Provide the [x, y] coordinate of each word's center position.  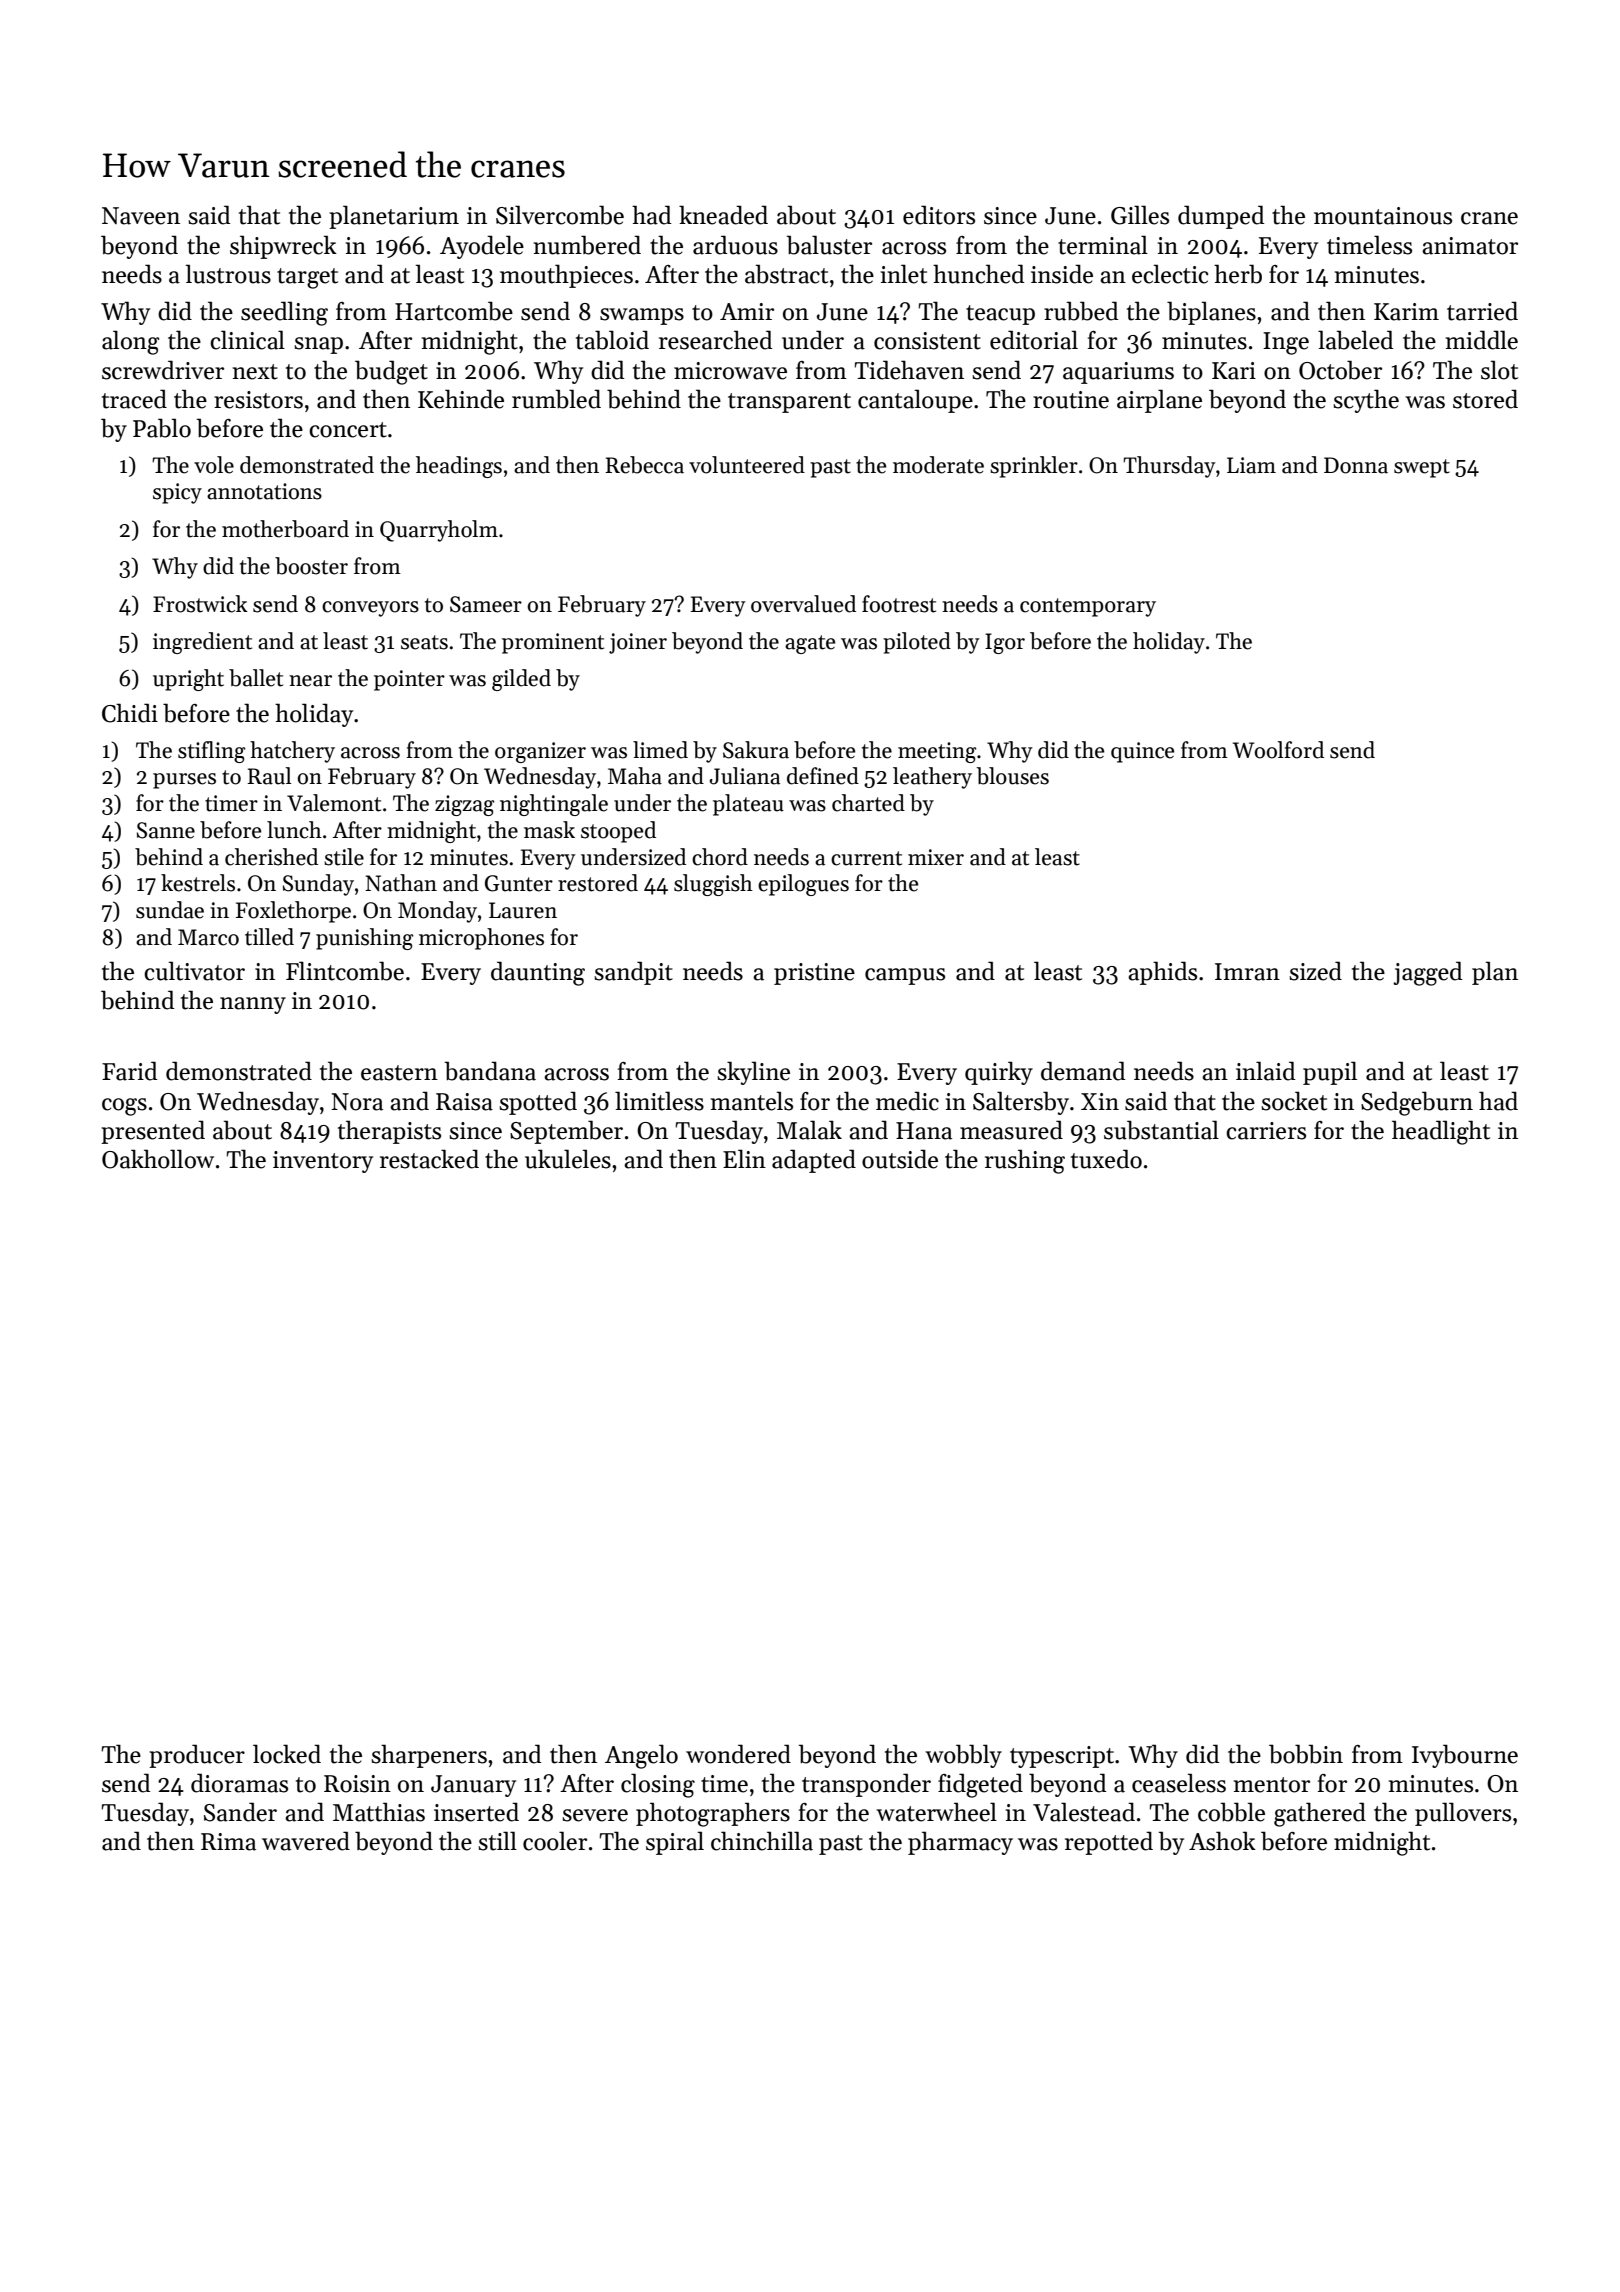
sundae [170, 910]
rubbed [1081, 311]
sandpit [633, 973]
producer [197, 1756]
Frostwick [200, 604]
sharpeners [429, 1756]
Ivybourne [1465, 1756]
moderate [938, 465]
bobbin [1306, 1754]
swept [1422, 468]
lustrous [228, 274]
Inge [1286, 343]
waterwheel [936, 1812]
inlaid [1266, 1071]
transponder [866, 1785]
